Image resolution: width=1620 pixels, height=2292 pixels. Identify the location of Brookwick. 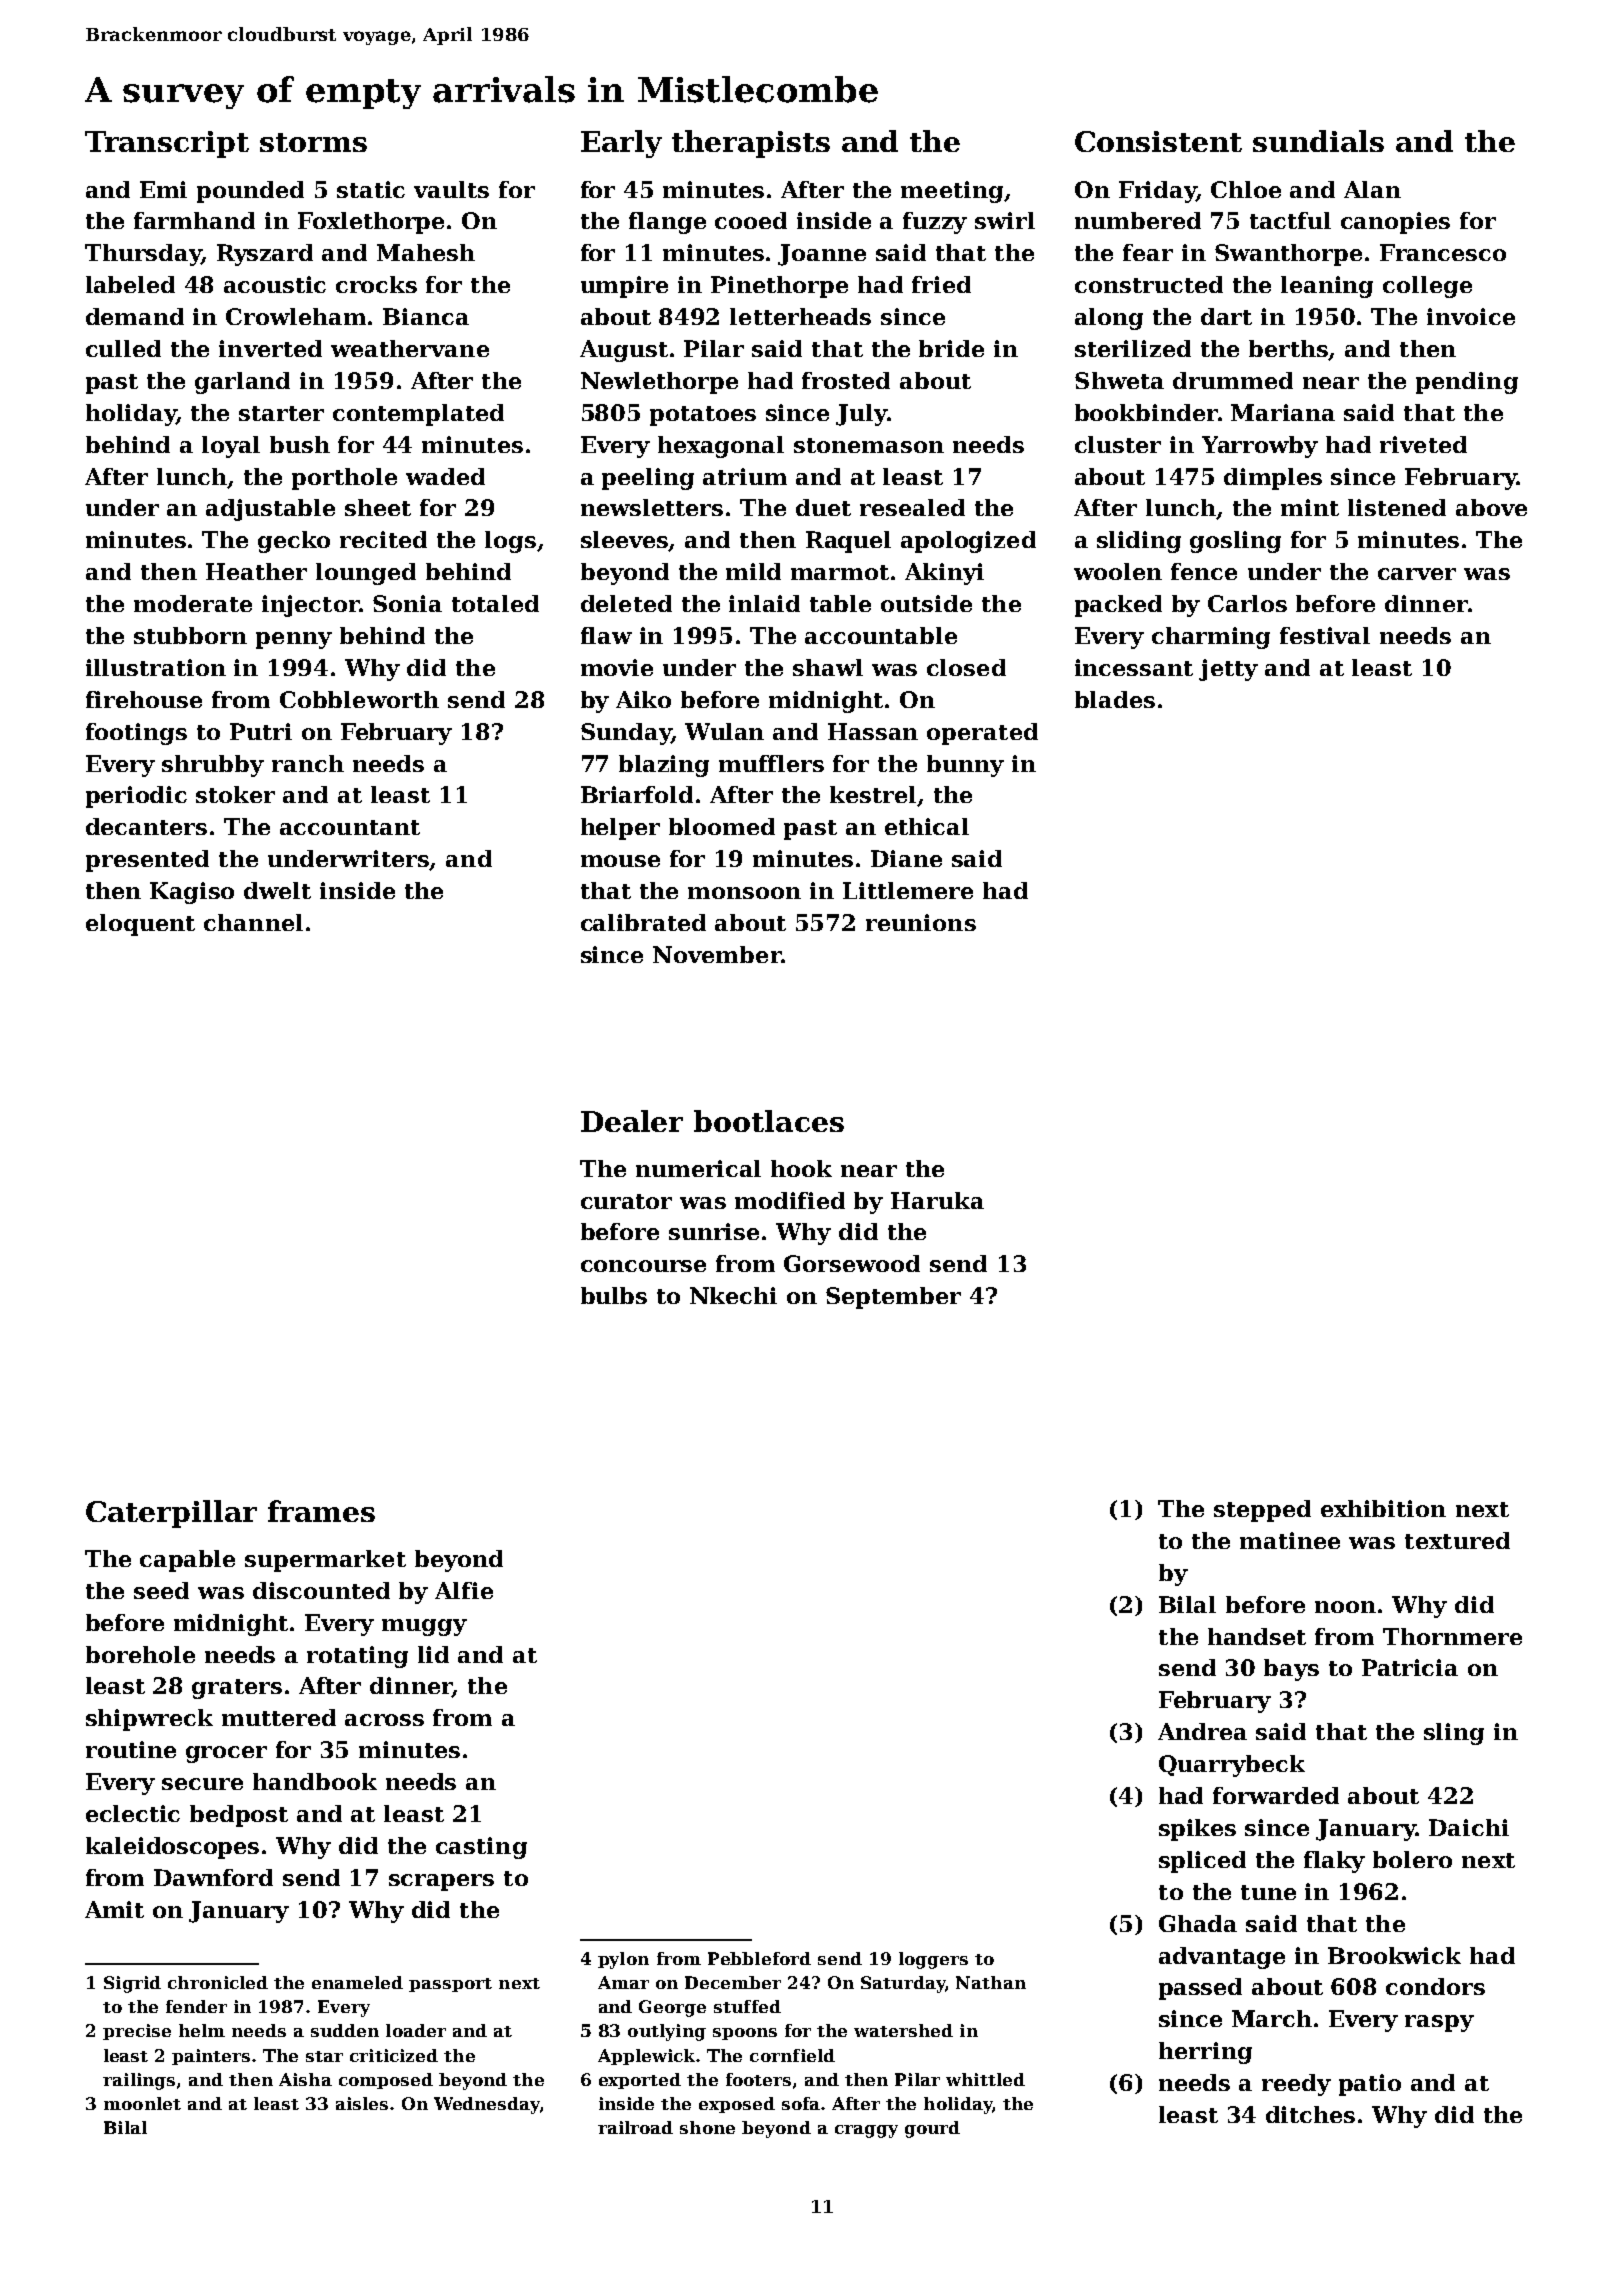
(1394, 1955).
